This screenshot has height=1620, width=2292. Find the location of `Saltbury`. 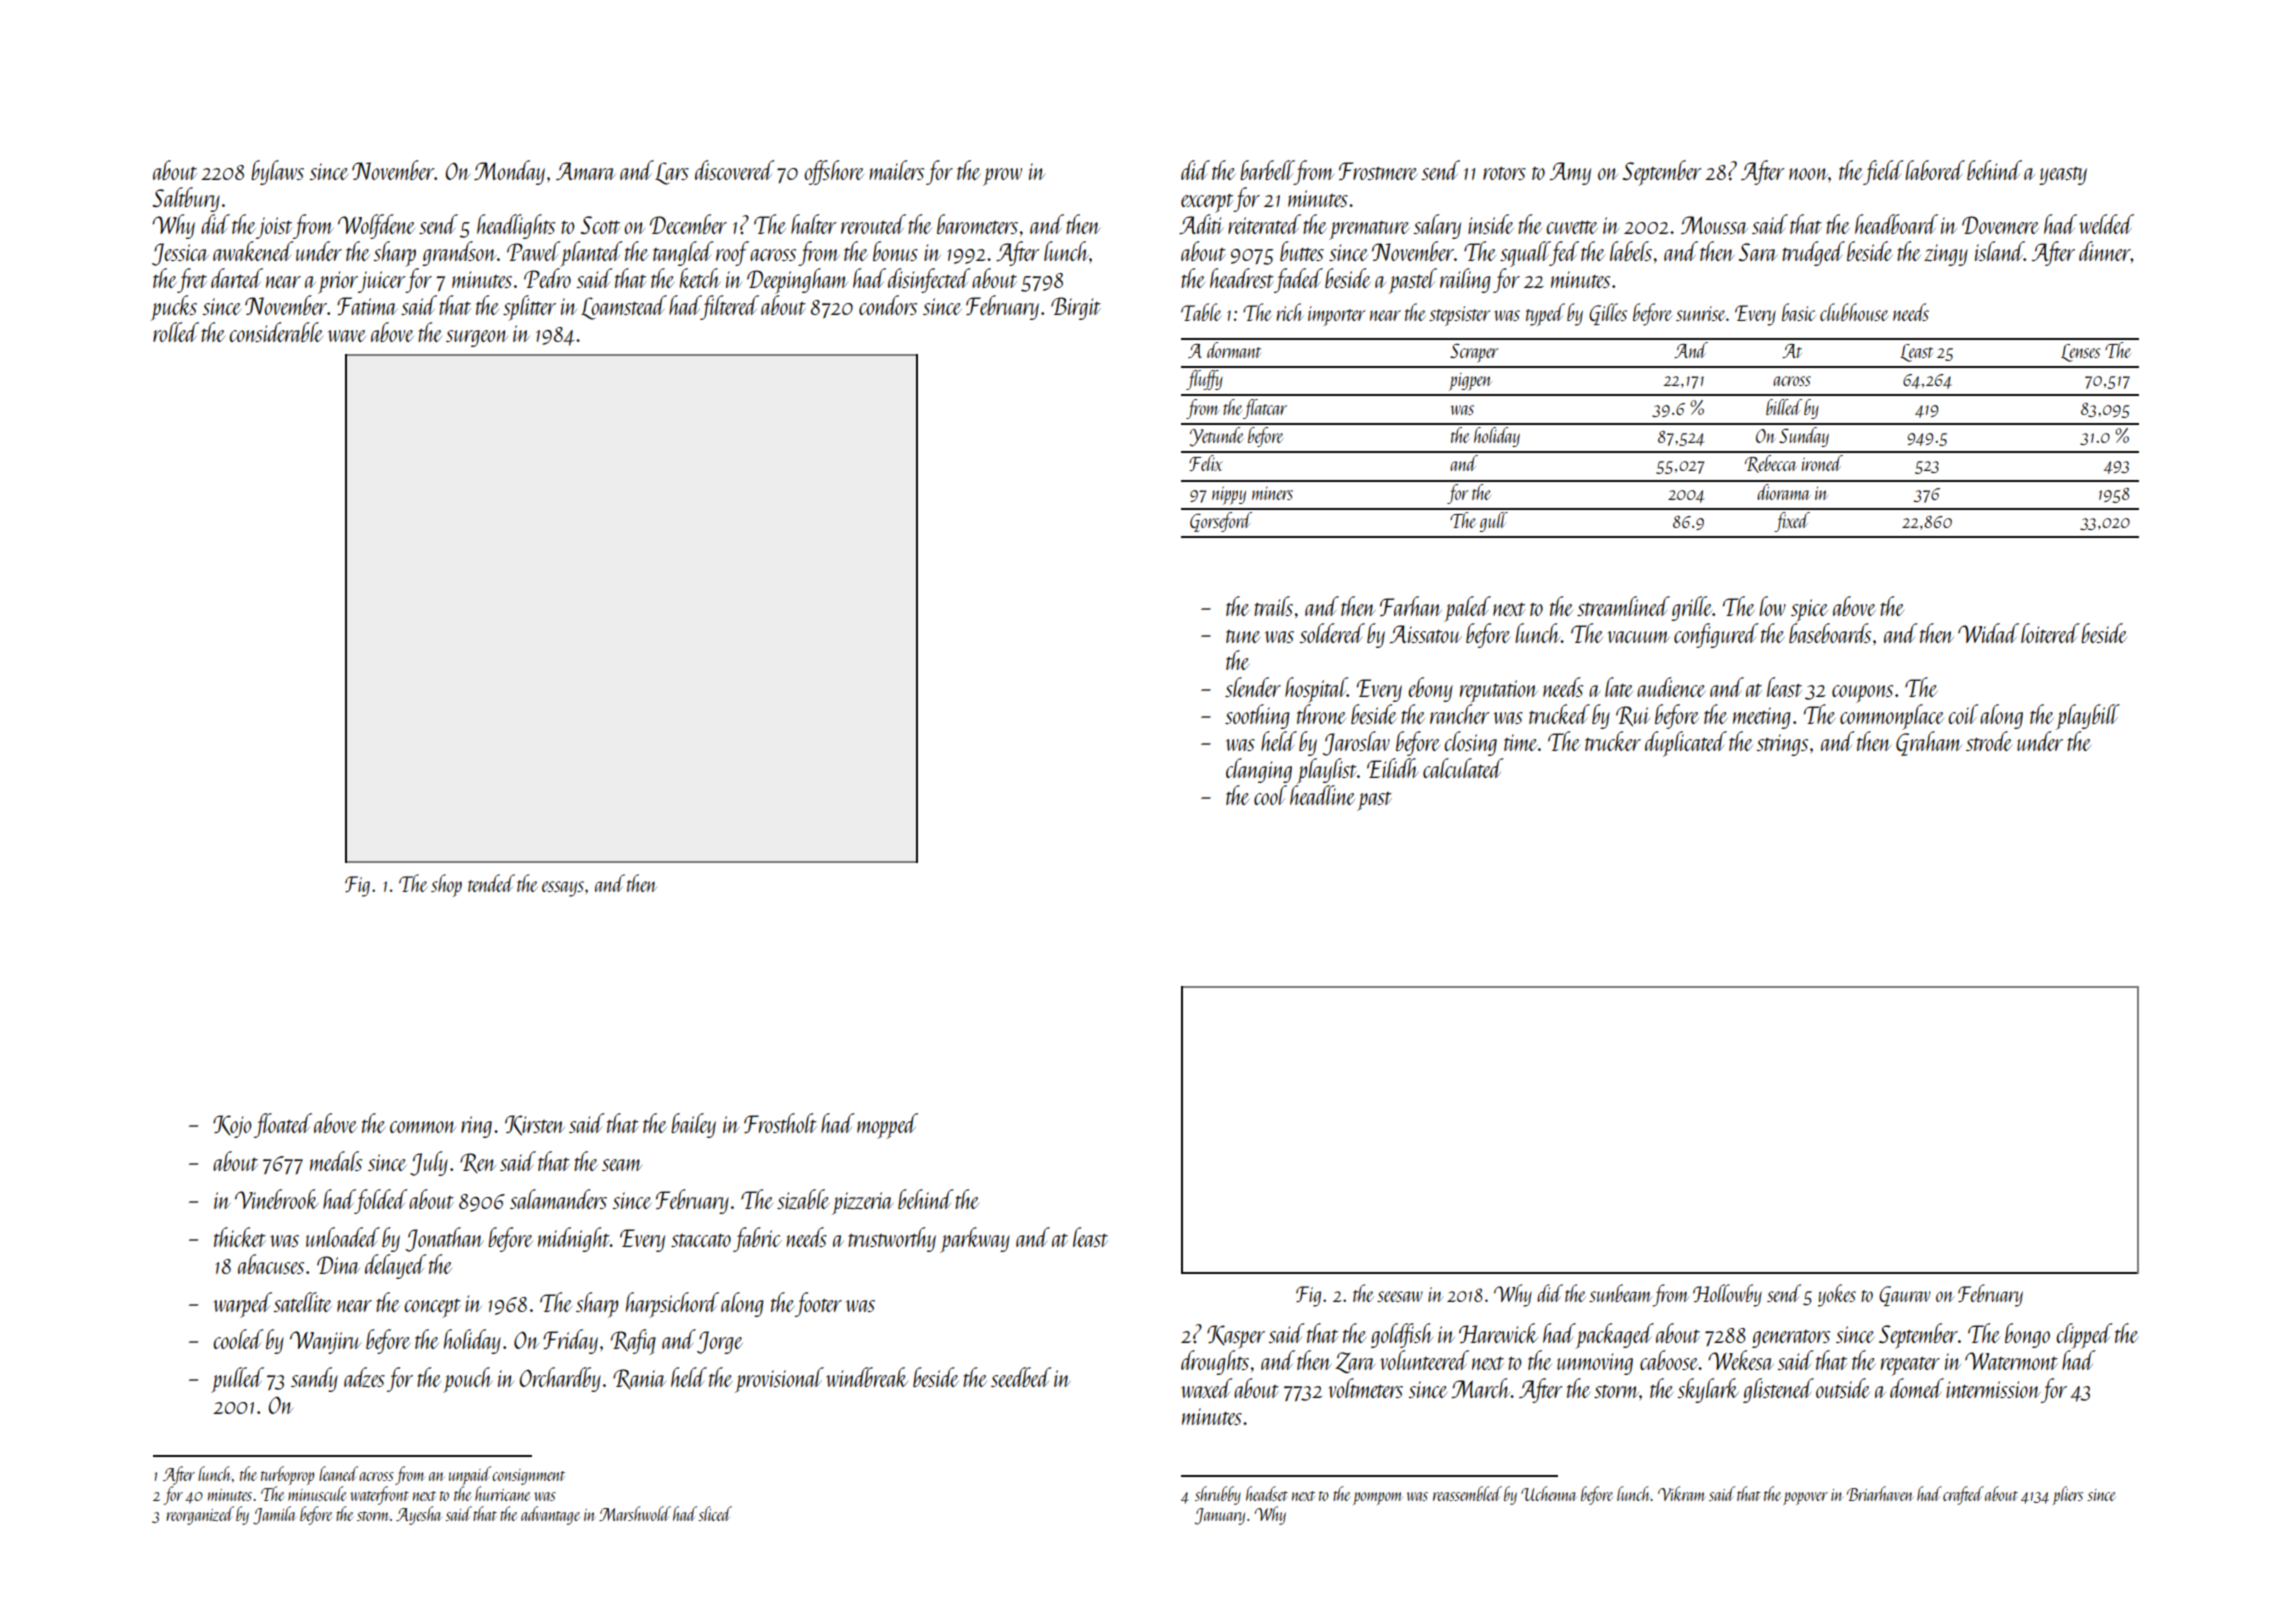

Saltbury is located at coordinates (186, 199).
